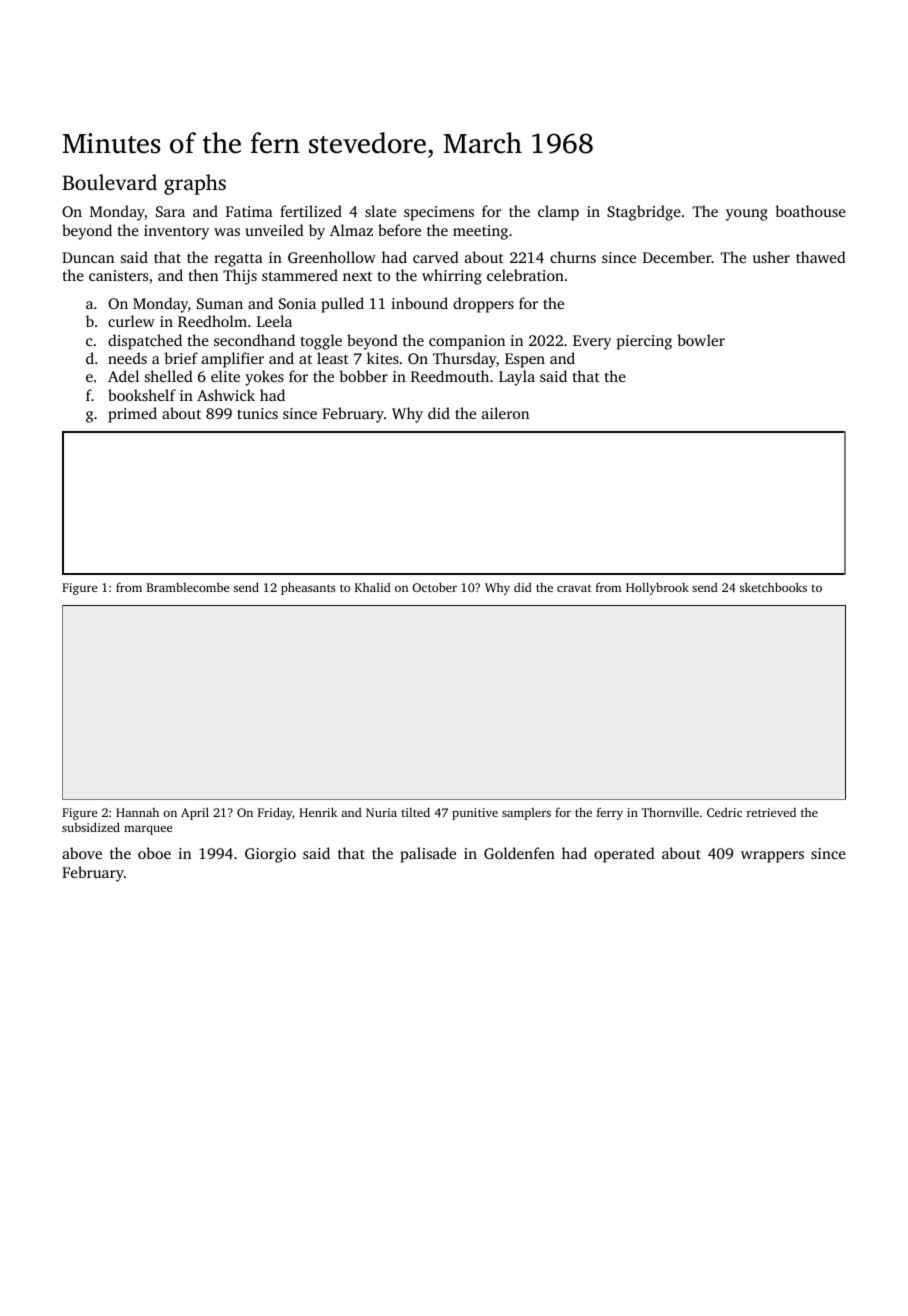  Describe the element at coordinates (195, 184) in the page. I see `graphs` at that location.
